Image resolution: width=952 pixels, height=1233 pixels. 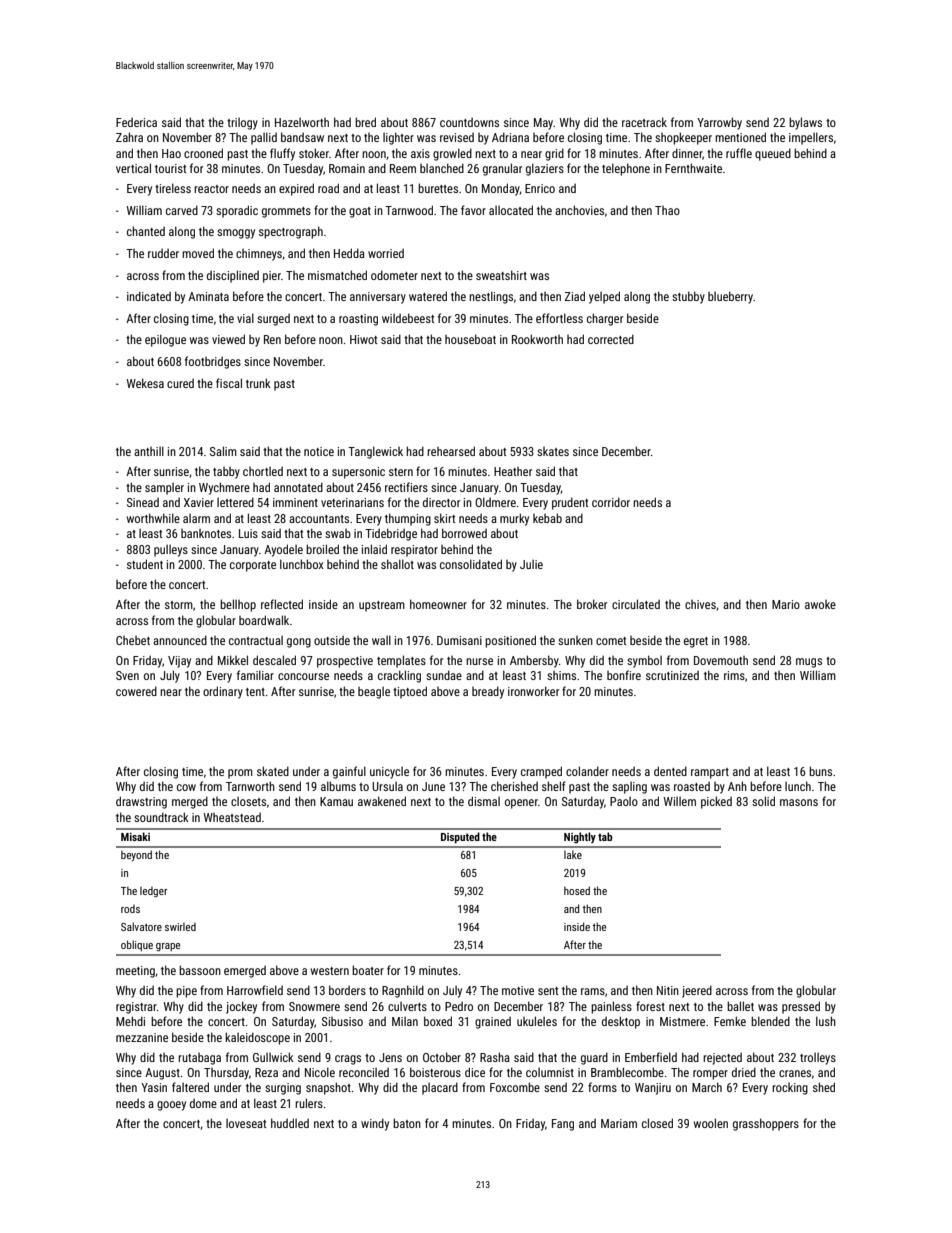 I want to click on jockey, so click(x=241, y=1007).
